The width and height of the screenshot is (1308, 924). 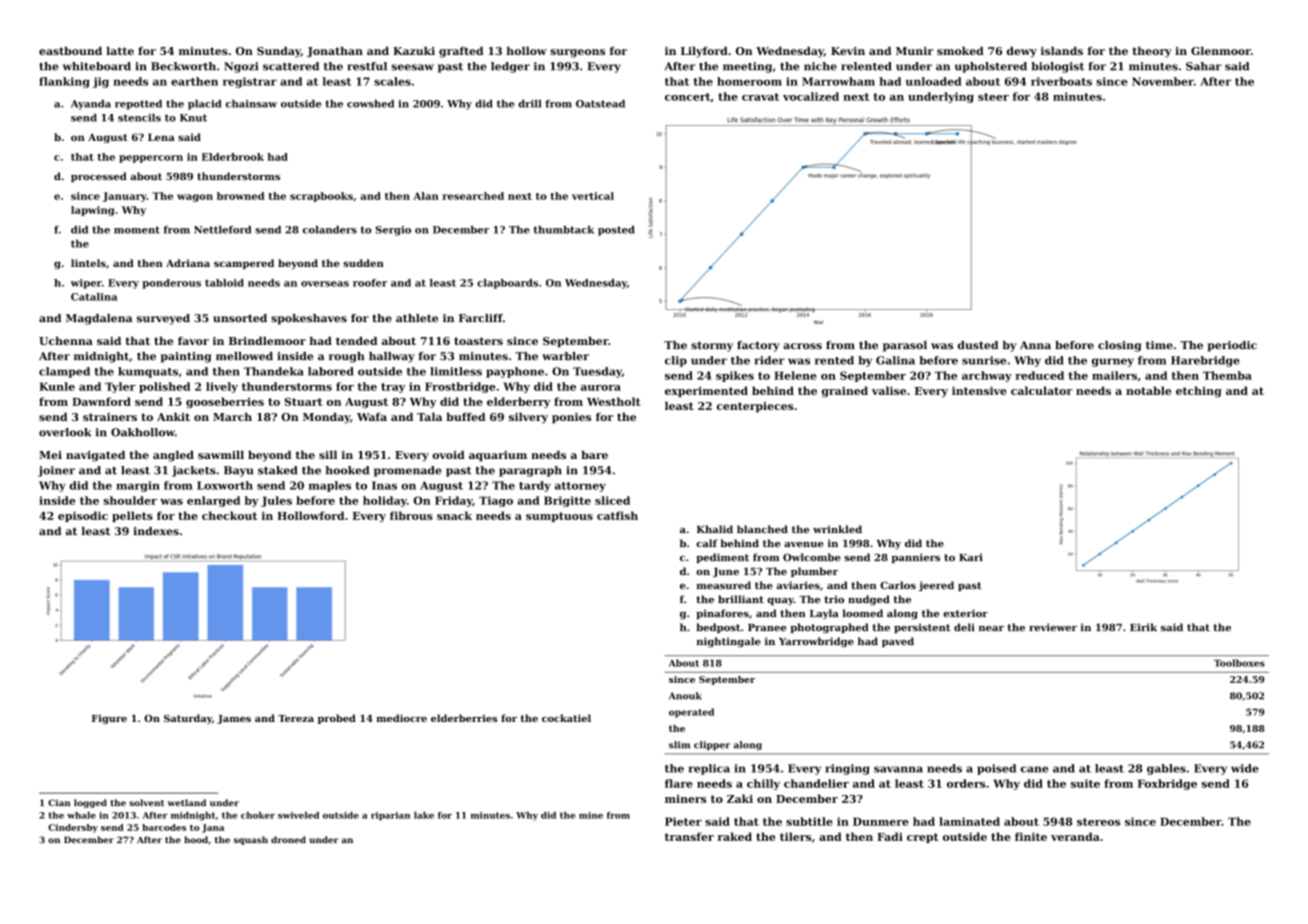 I want to click on Ngozi, so click(x=241, y=67).
